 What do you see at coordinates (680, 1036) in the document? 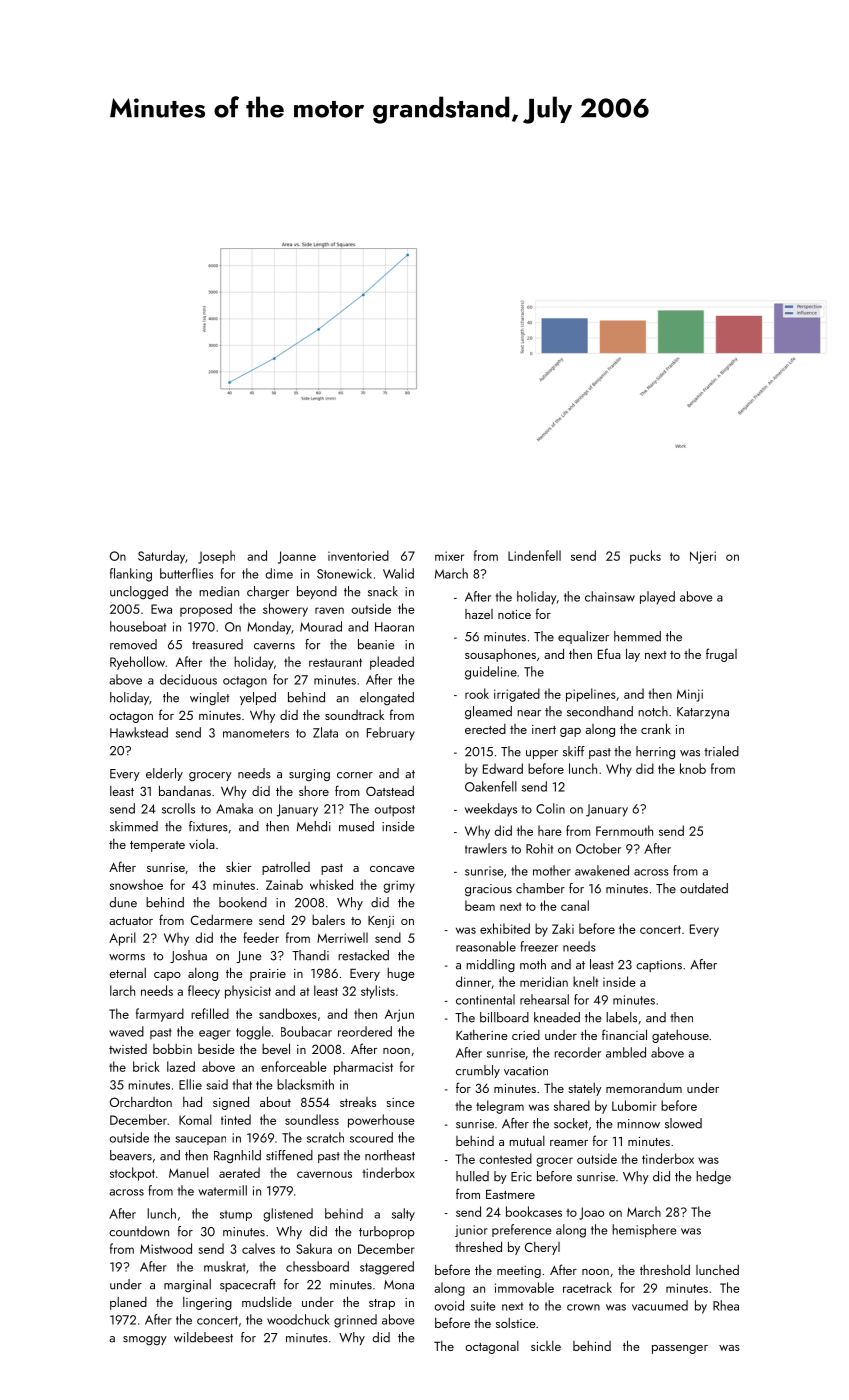
I see `gatehouse` at bounding box center [680, 1036].
